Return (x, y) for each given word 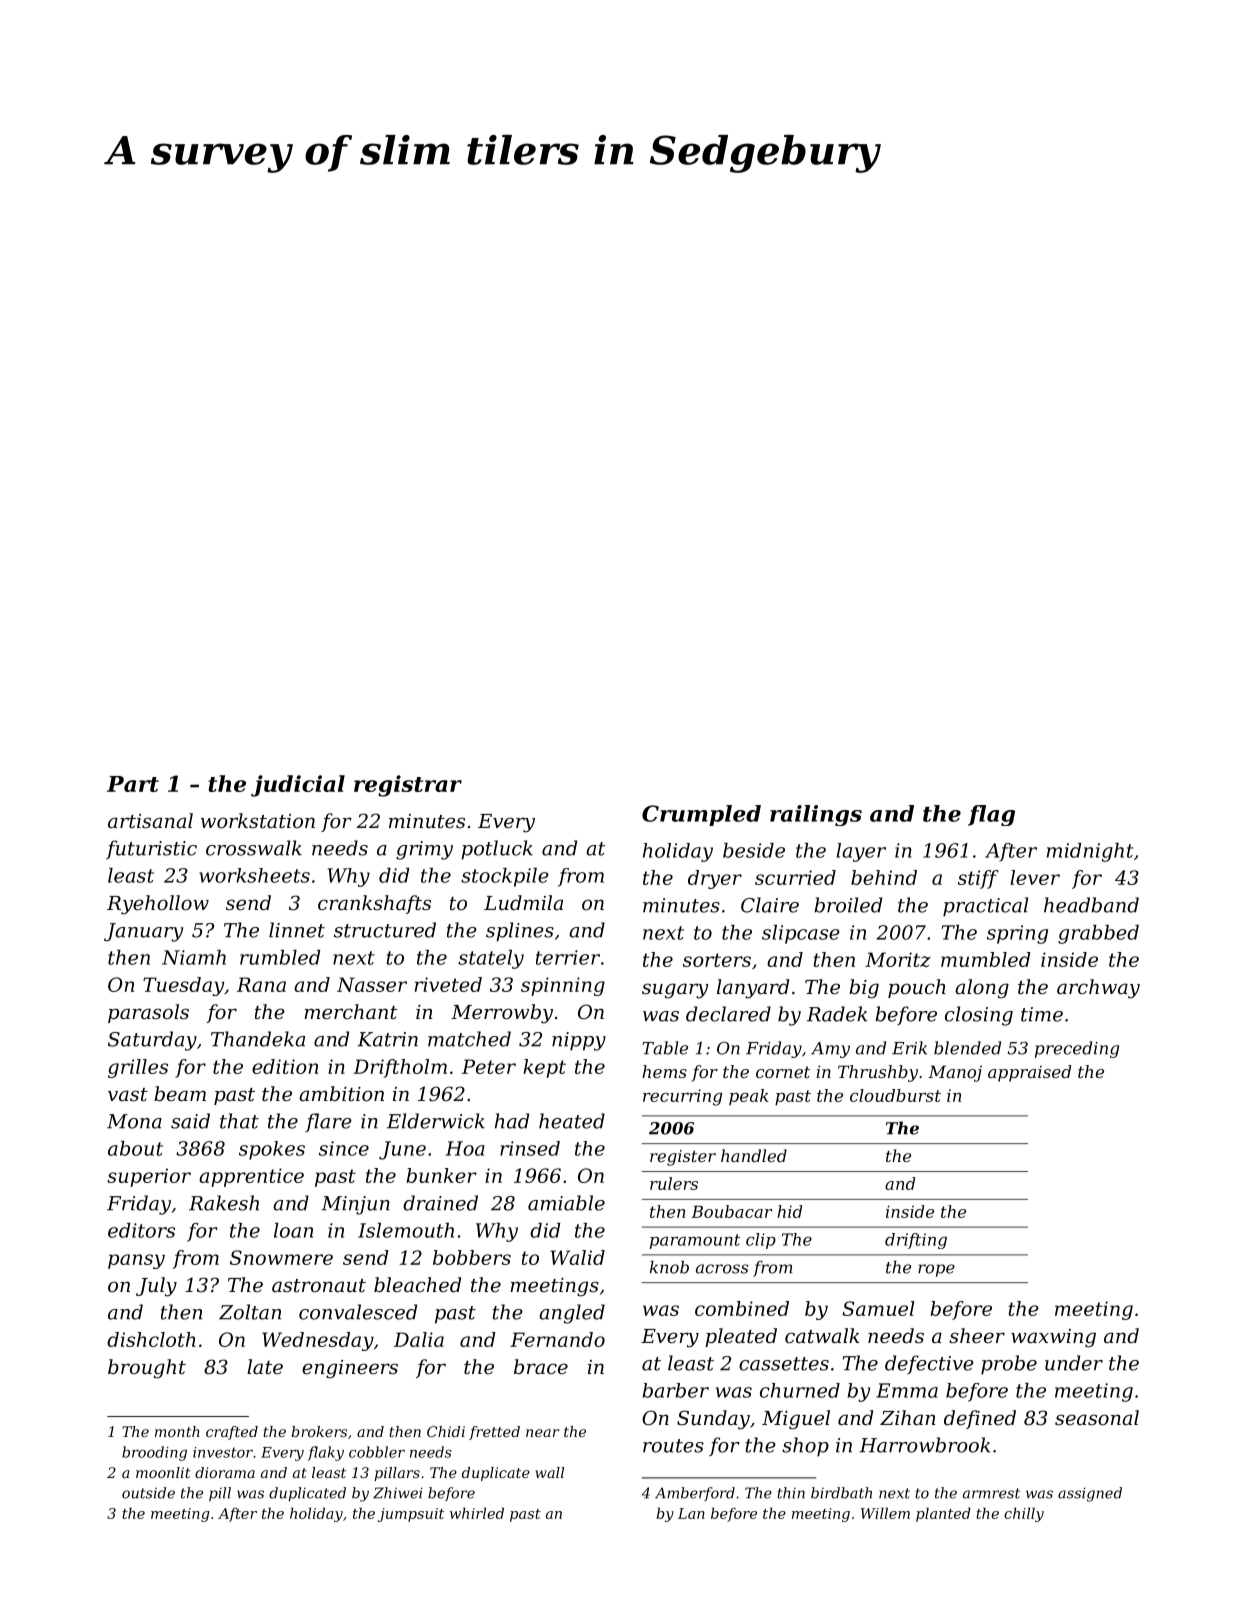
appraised (1029, 1073)
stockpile (505, 877)
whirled (477, 1513)
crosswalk (254, 848)
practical (985, 907)
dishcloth (151, 1339)
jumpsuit (411, 1515)
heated (572, 1121)
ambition (341, 1094)
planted (943, 1514)
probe (1009, 1365)
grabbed (1098, 934)
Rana (261, 984)
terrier (568, 957)
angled (572, 1314)
